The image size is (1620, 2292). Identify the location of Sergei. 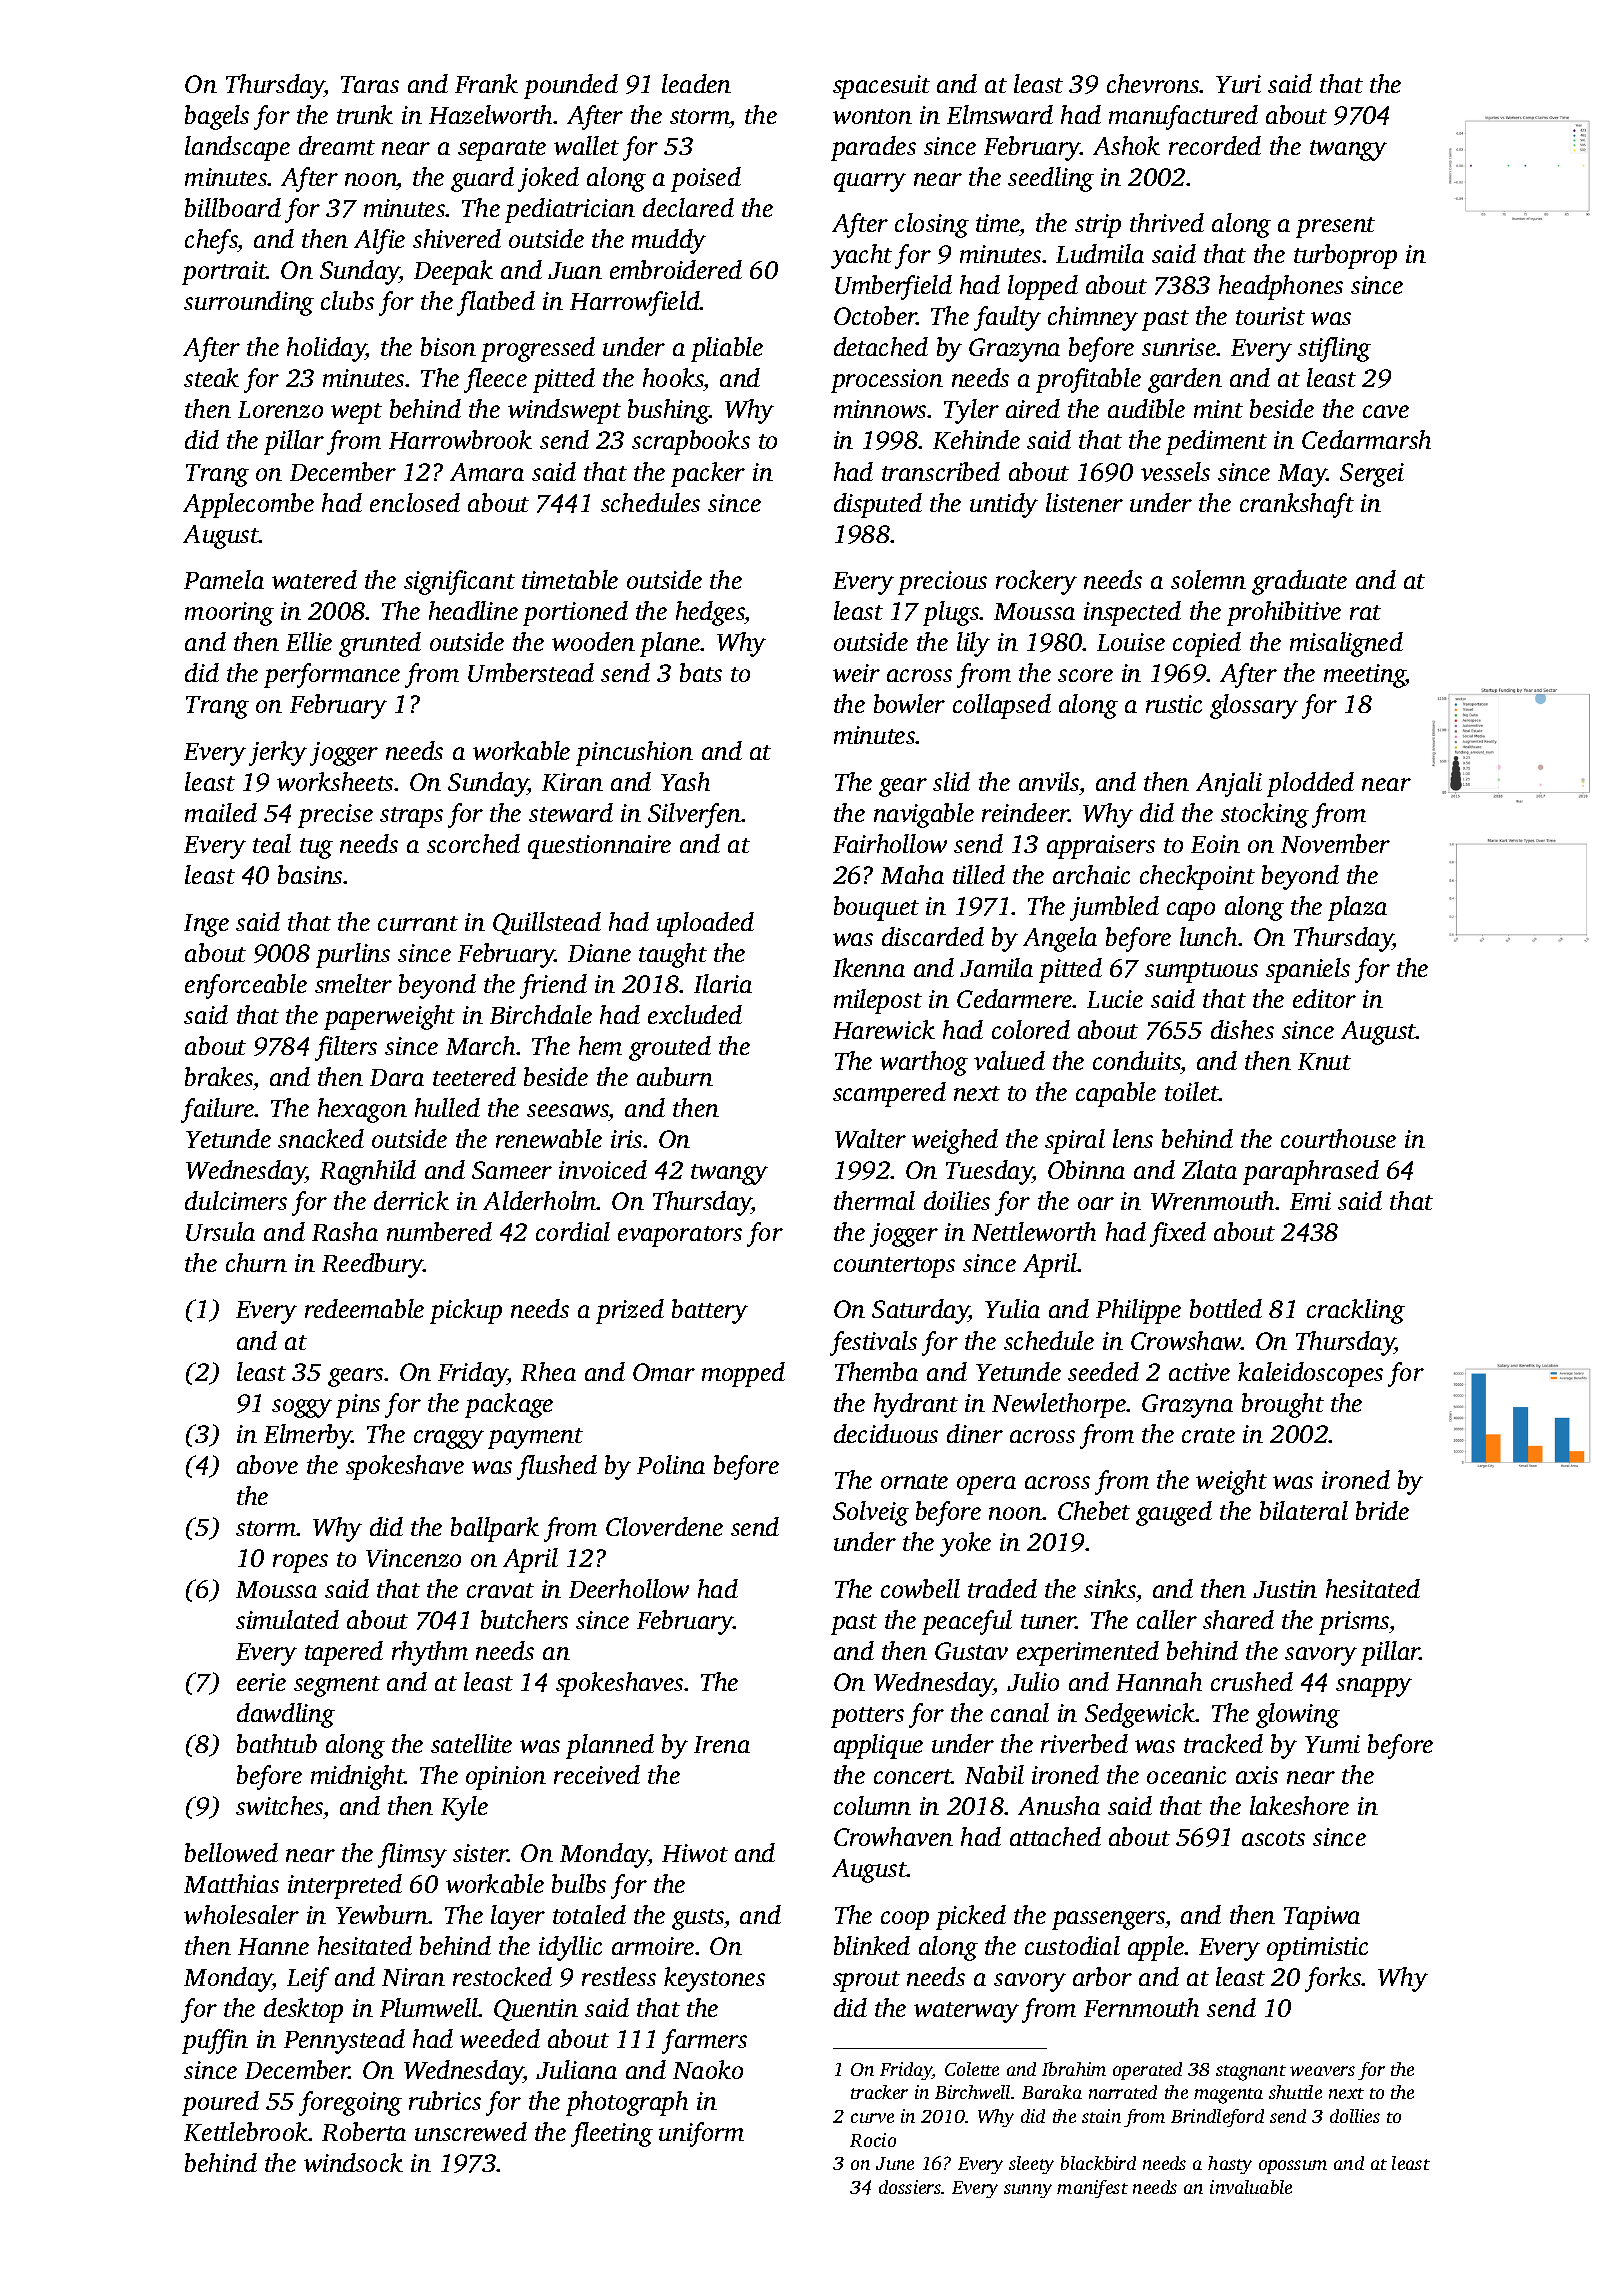
(1372, 475).
